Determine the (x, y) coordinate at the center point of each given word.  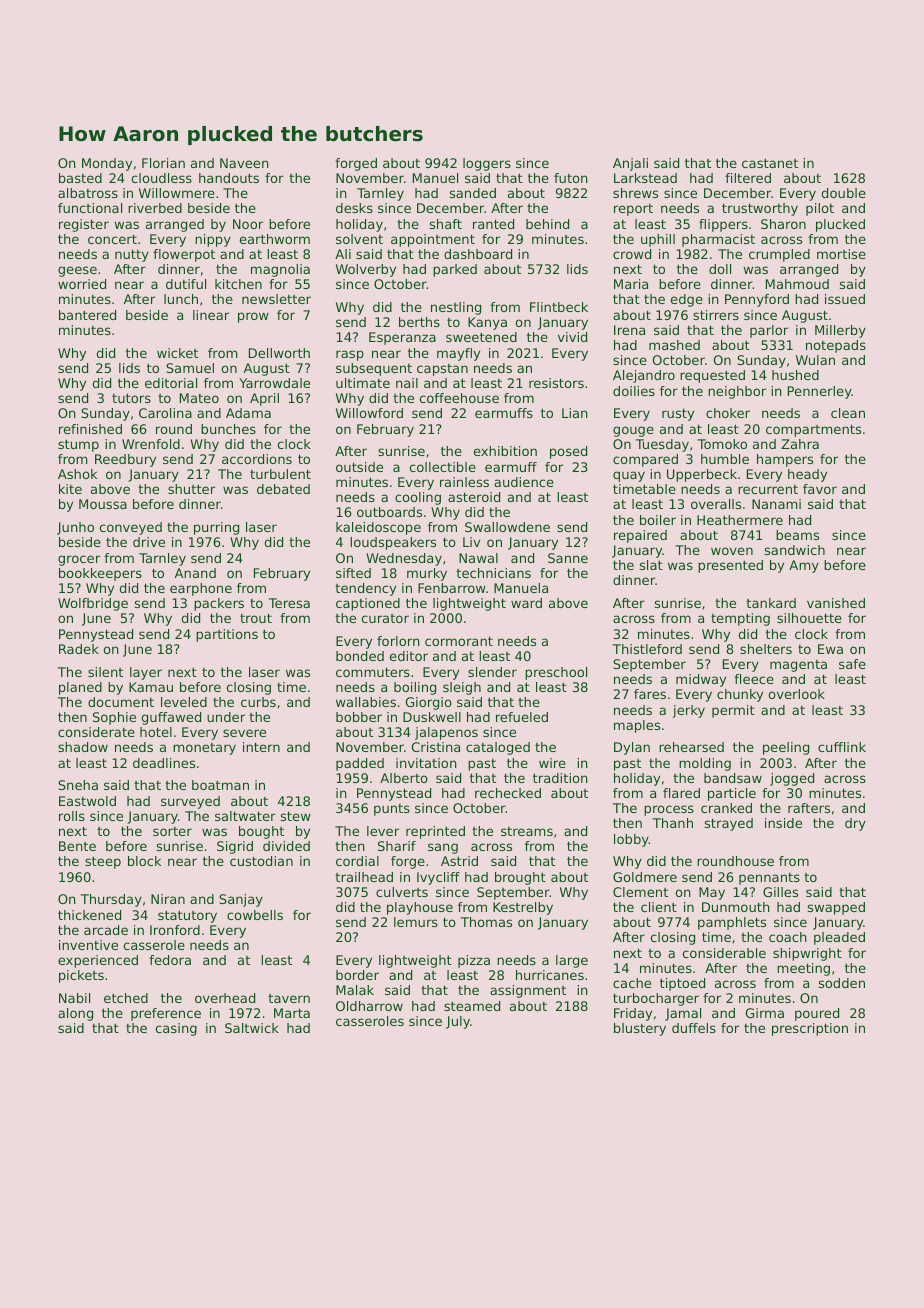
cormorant (459, 641)
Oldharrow (369, 1006)
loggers (487, 164)
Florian (163, 163)
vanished (836, 603)
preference (166, 1014)
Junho (75, 528)
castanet (770, 163)
